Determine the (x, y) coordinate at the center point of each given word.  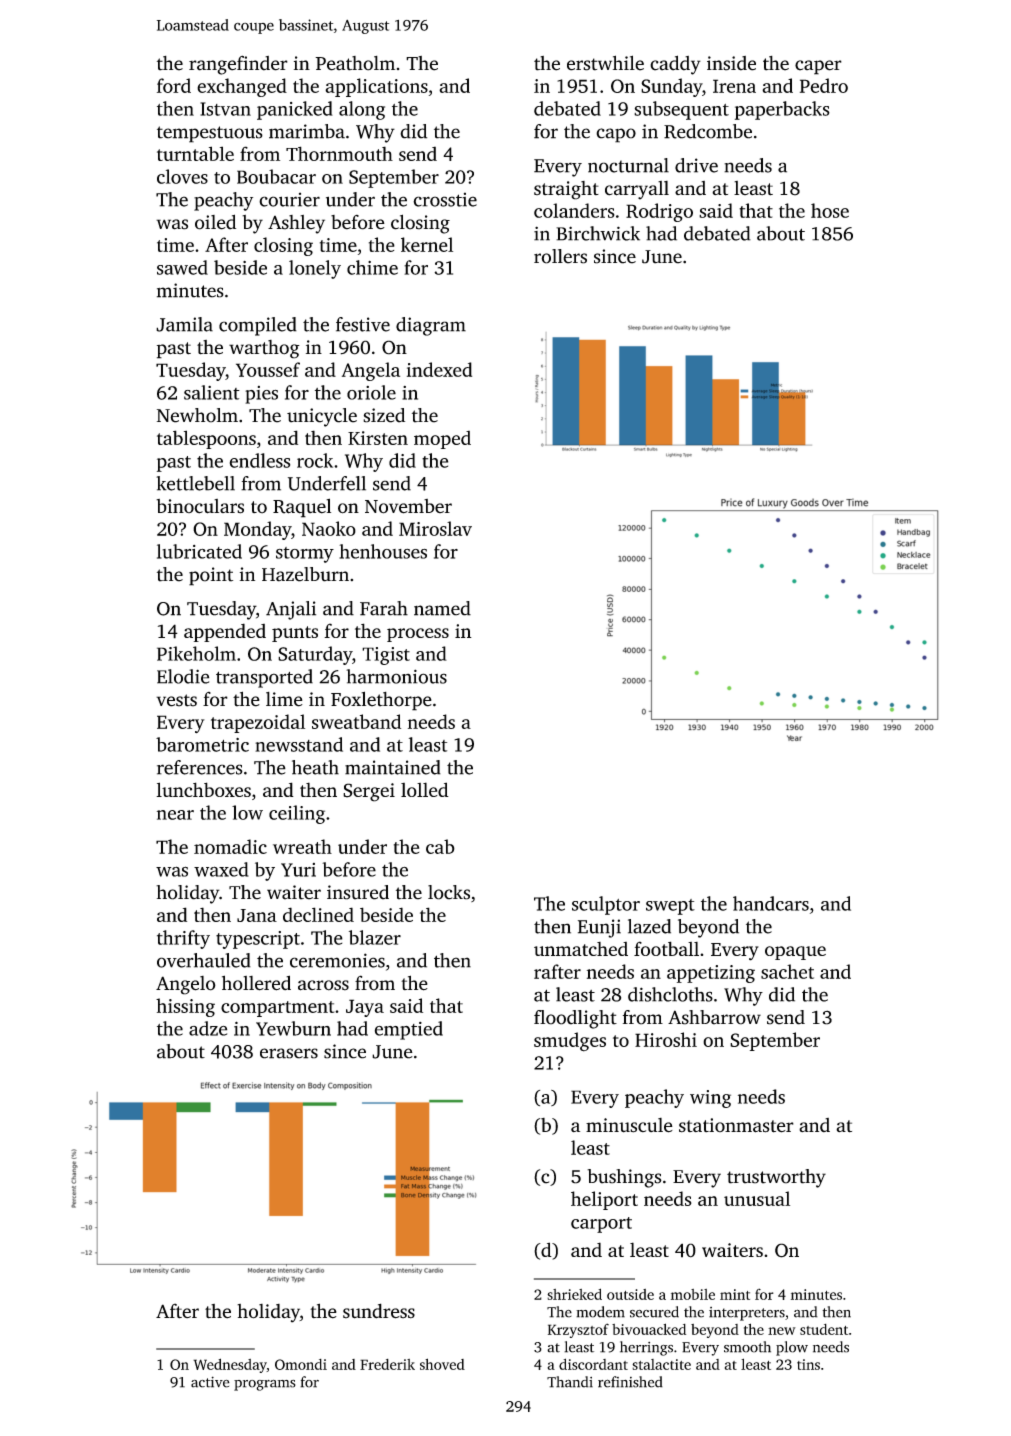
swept (670, 907)
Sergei (369, 792)
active (210, 1382)
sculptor (606, 905)
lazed (649, 926)
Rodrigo (659, 212)
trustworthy (776, 1178)
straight (566, 190)
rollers (560, 256)
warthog (264, 349)
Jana (257, 915)
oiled (215, 222)
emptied (409, 1030)
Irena (734, 86)
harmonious (396, 676)
